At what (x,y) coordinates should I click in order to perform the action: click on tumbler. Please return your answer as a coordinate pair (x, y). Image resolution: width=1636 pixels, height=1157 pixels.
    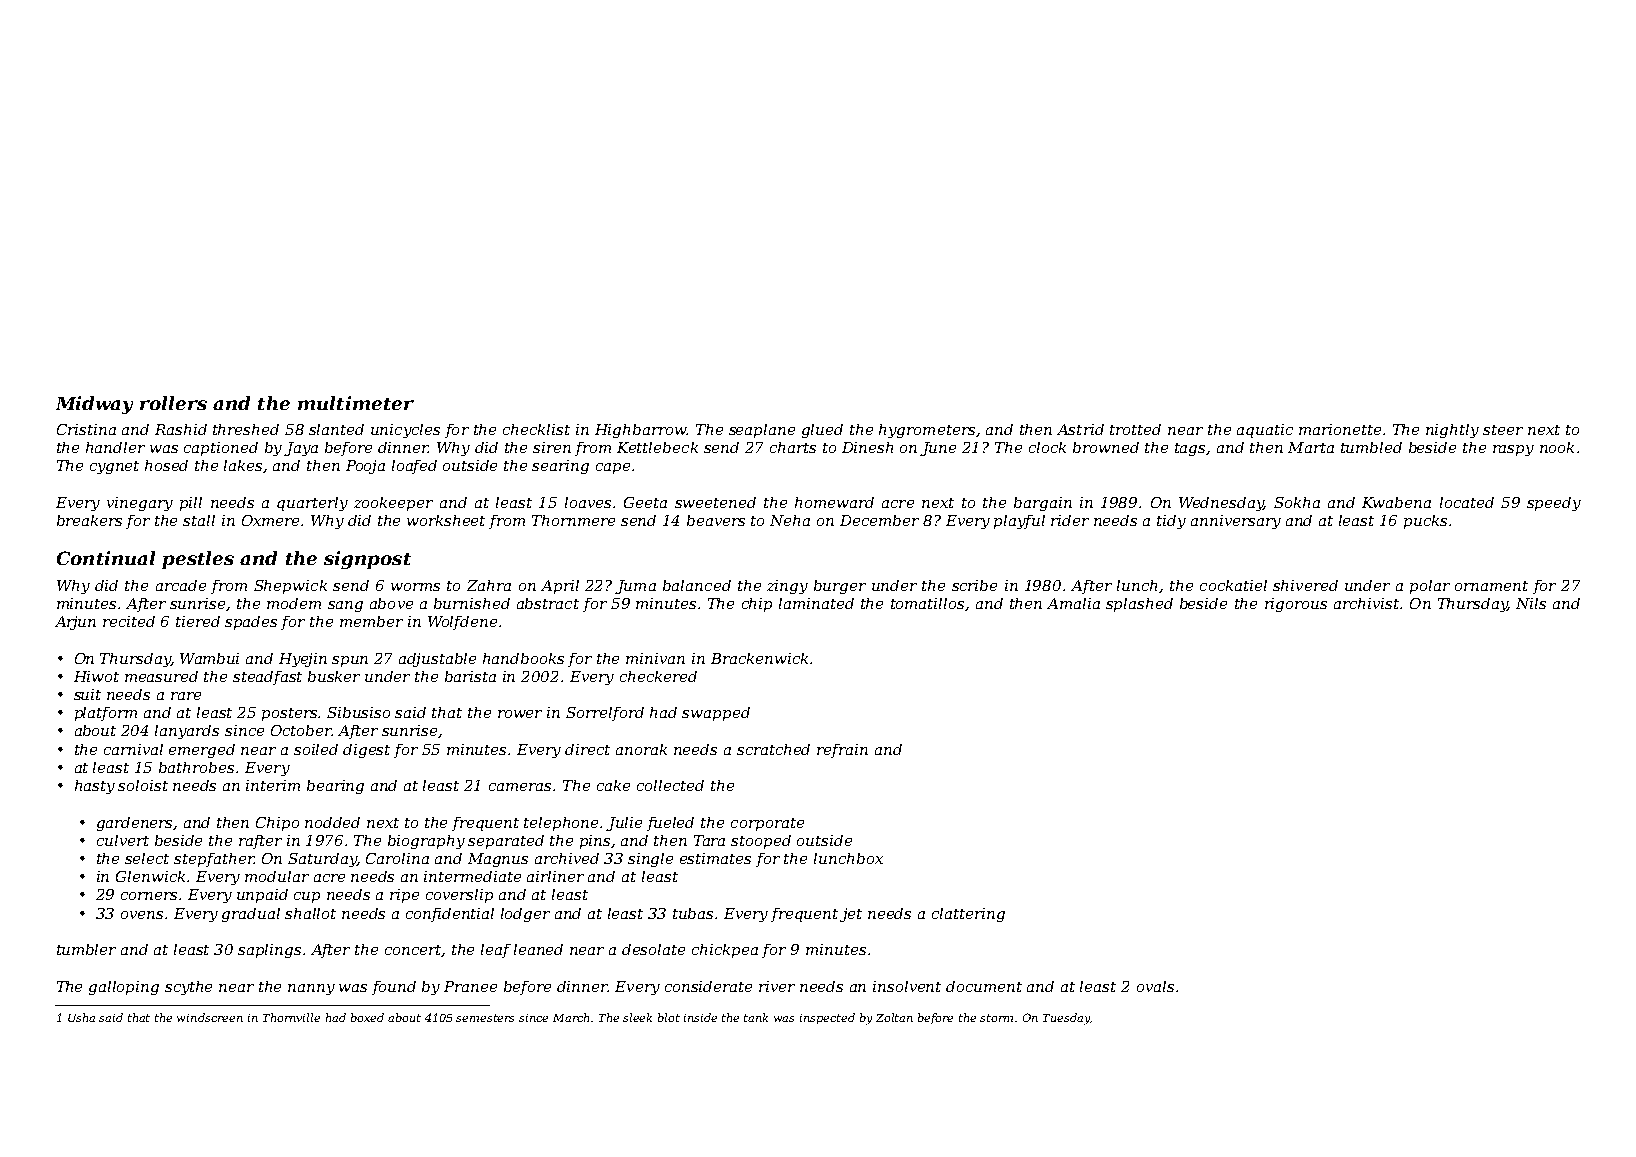
    Looking at the image, I should click on (86, 949).
